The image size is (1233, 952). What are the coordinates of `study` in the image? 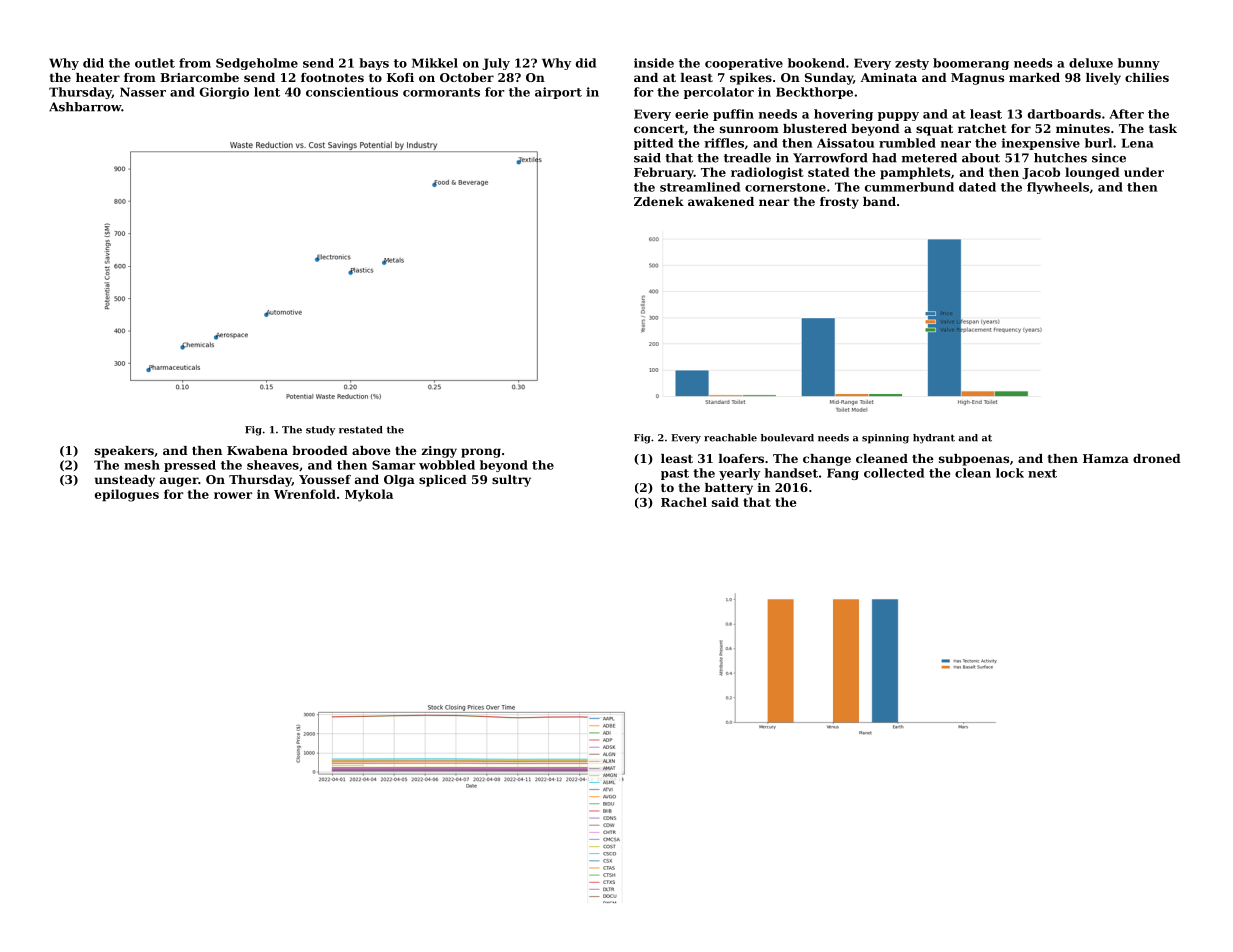 It's located at (320, 431).
